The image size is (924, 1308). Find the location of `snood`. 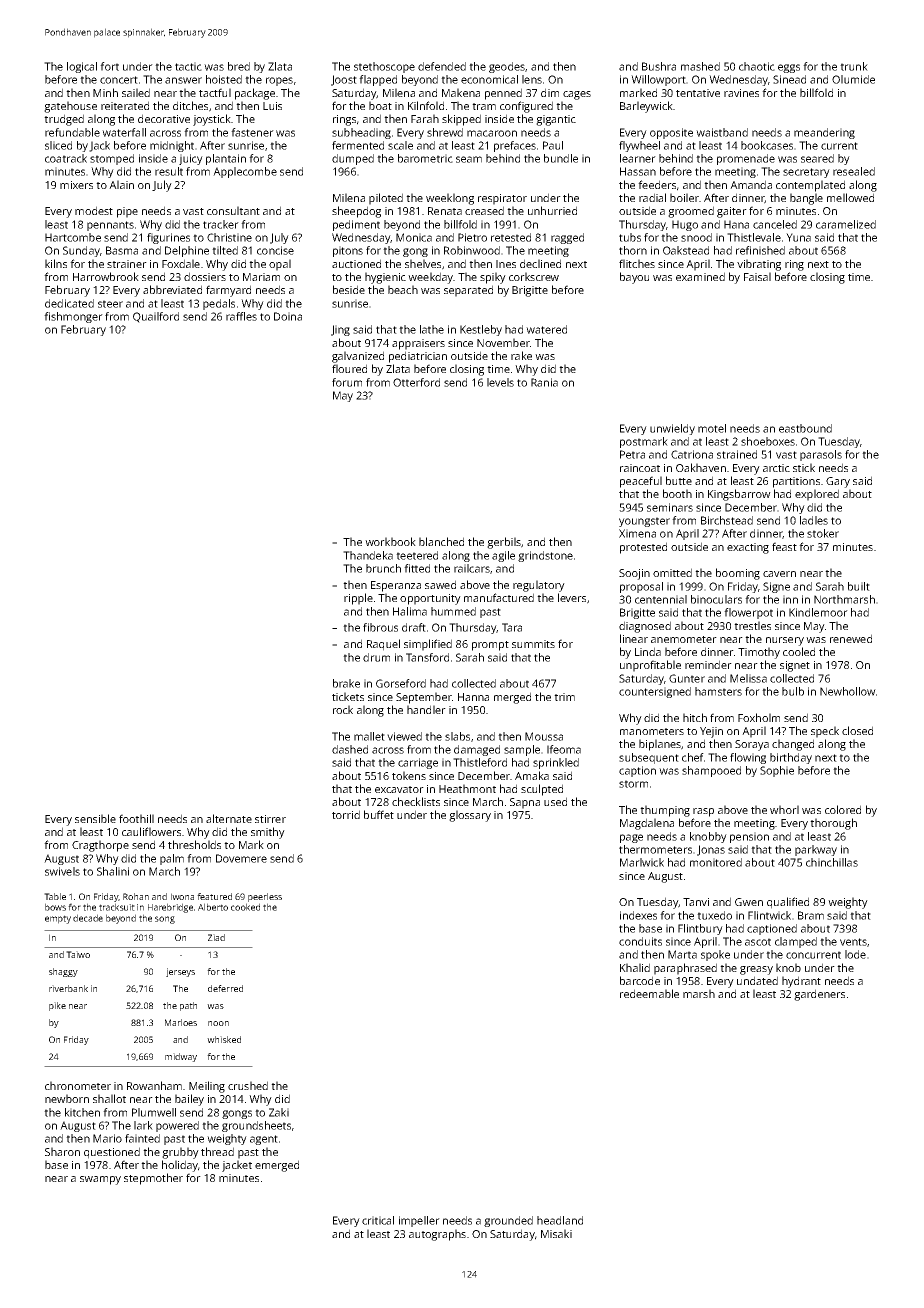

snood is located at coordinates (696, 237).
